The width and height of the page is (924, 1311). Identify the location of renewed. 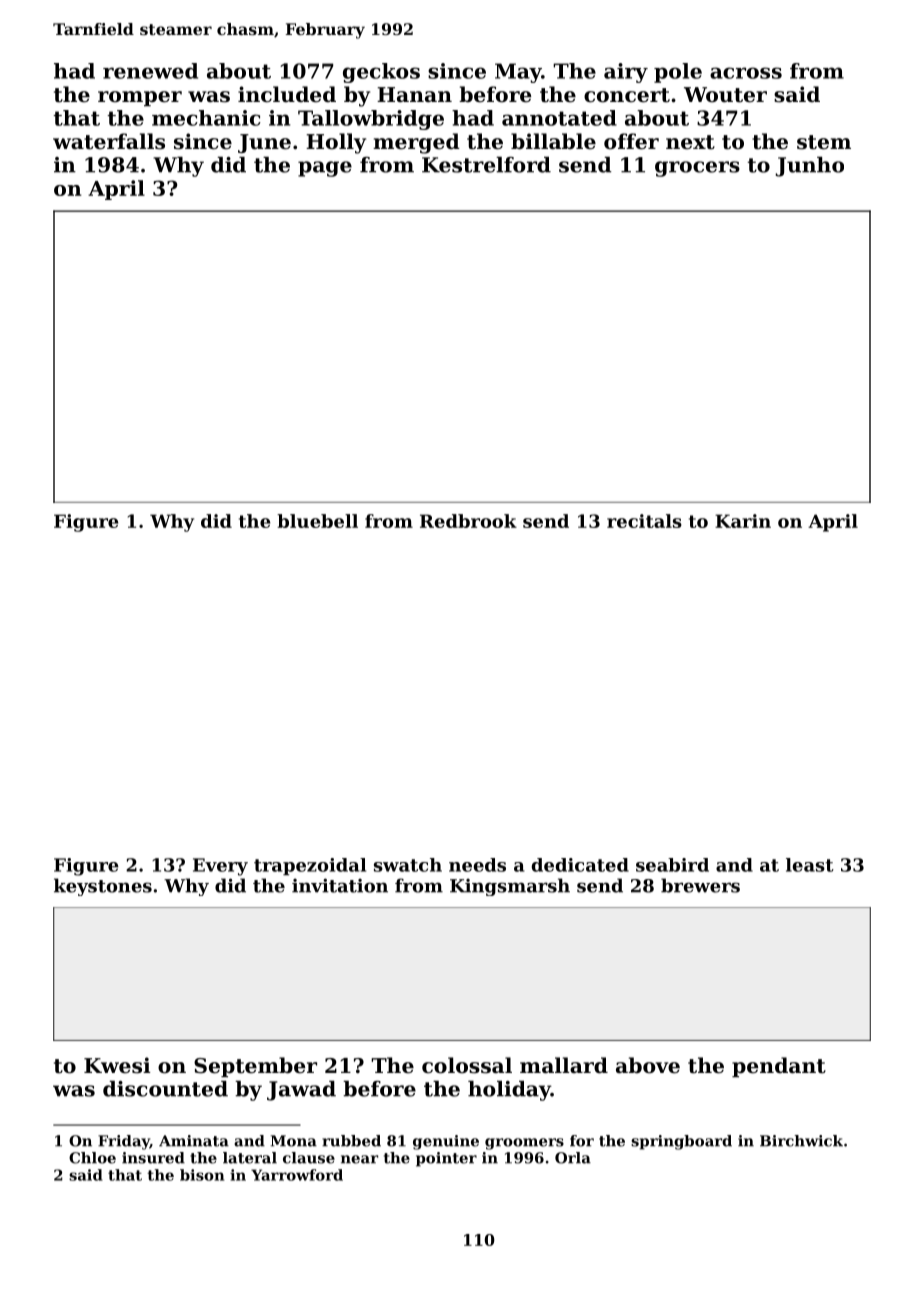
(150, 71).
